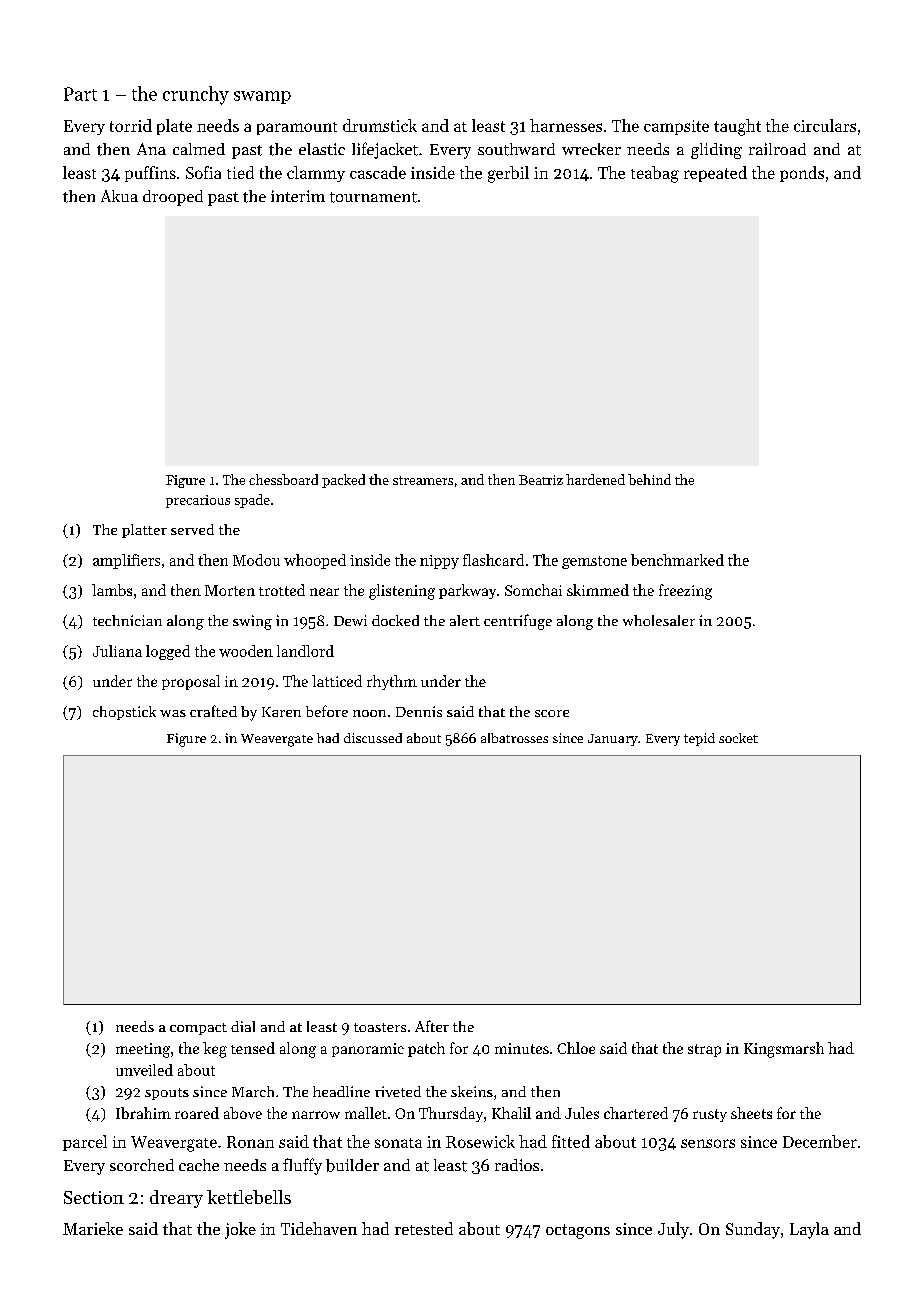  Describe the element at coordinates (566, 125) in the screenshot. I see `harnesses` at that location.
